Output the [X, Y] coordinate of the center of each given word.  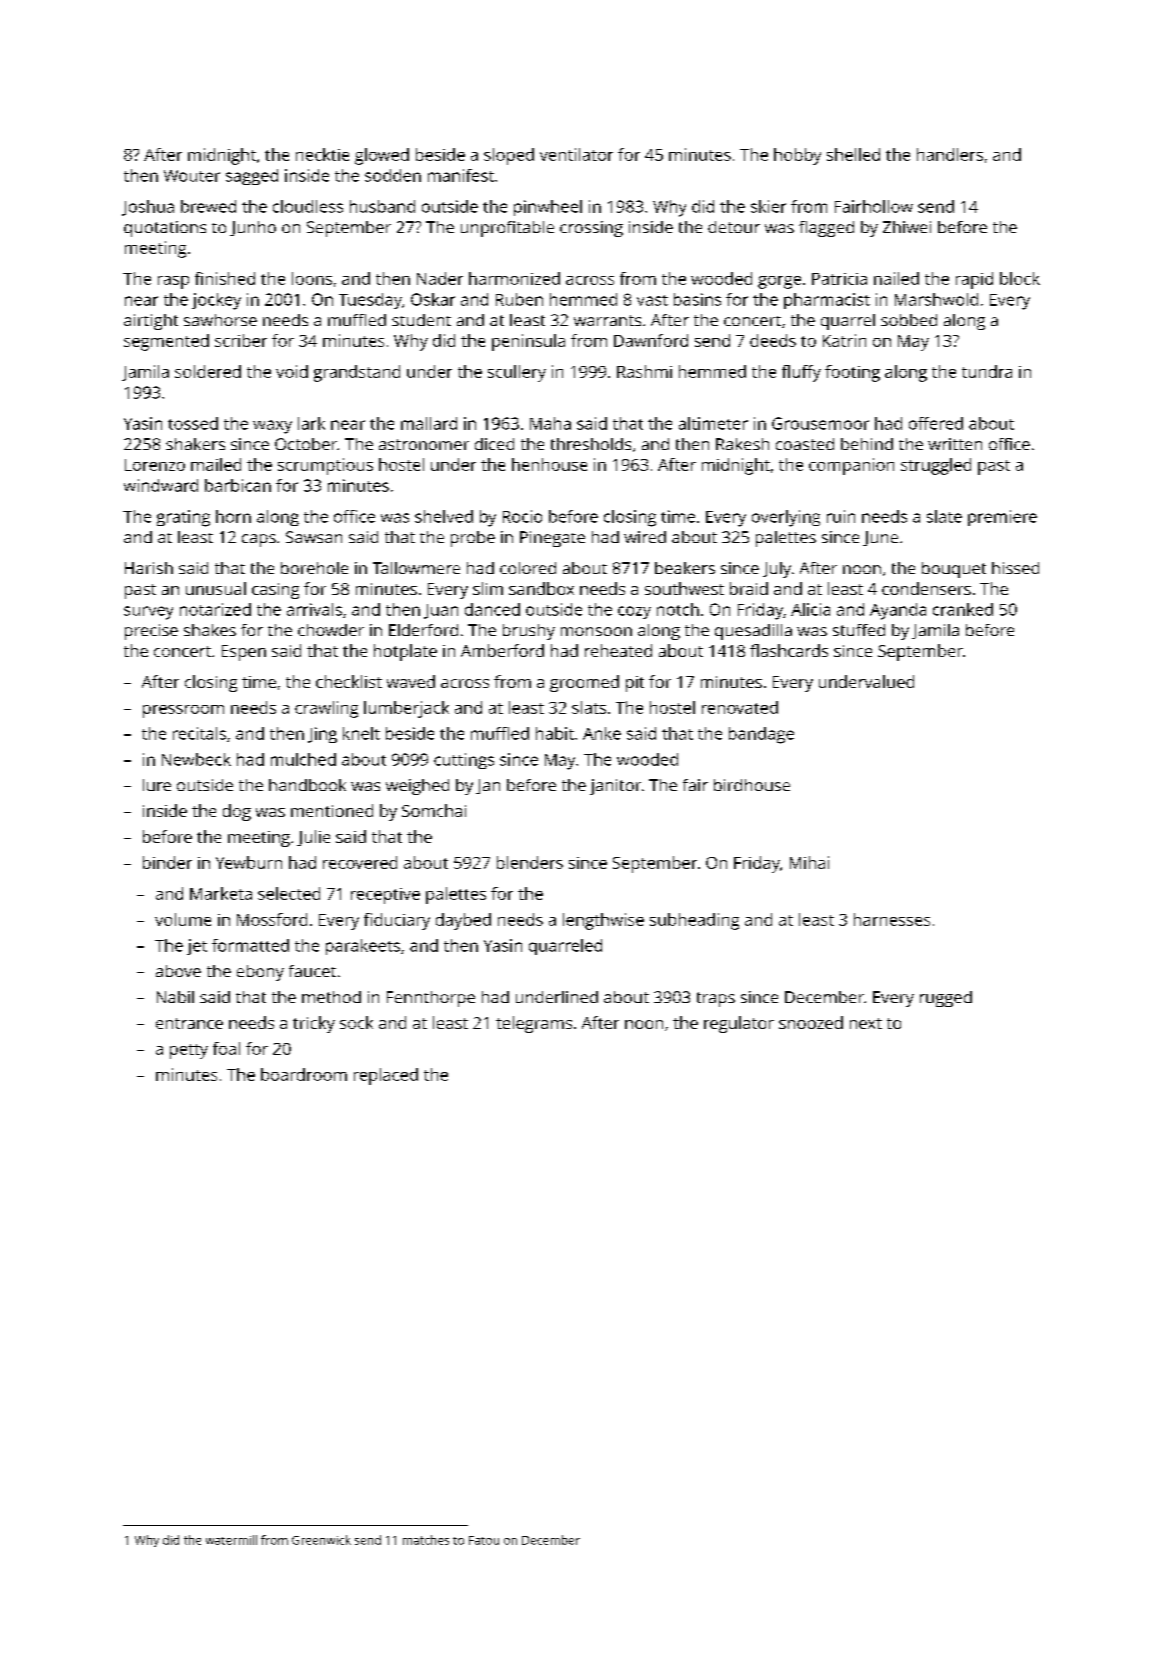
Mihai [809, 862]
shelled [853, 154]
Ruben [519, 299]
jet [197, 947]
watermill [231, 1540]
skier [768, 206]
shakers [195, 444]
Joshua [148, 208]
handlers [950, 154]
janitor [615, 787]
